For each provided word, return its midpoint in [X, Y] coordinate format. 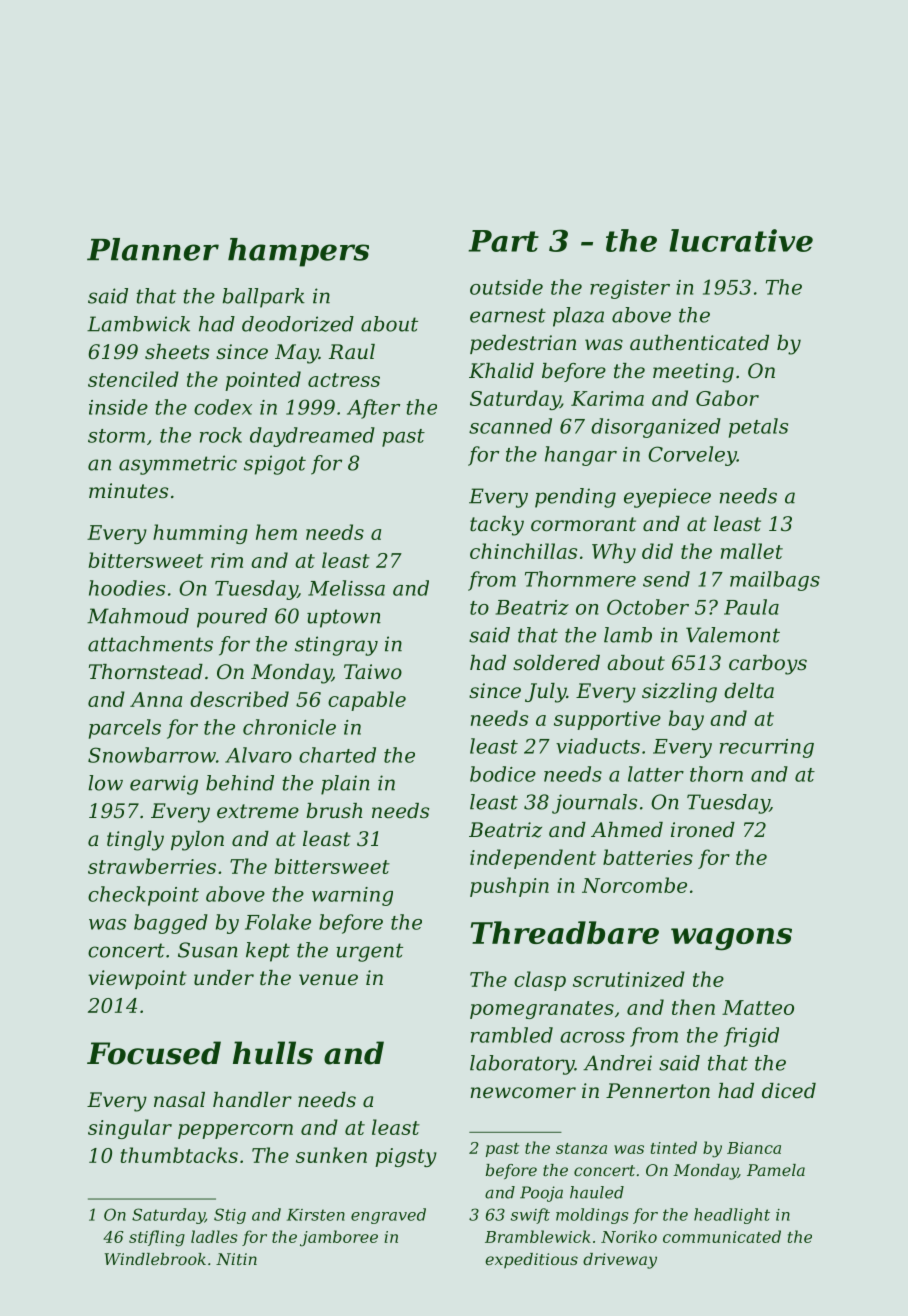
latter [656, 774]
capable [367, 701]
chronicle [289, 727]
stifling [157, 1238]
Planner [153, 249]
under [224, 978]
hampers [298, 252]
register [630, 289]
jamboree [339, 1238]
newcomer [523, 1093]
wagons [731, 939]
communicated [722, 1236]
